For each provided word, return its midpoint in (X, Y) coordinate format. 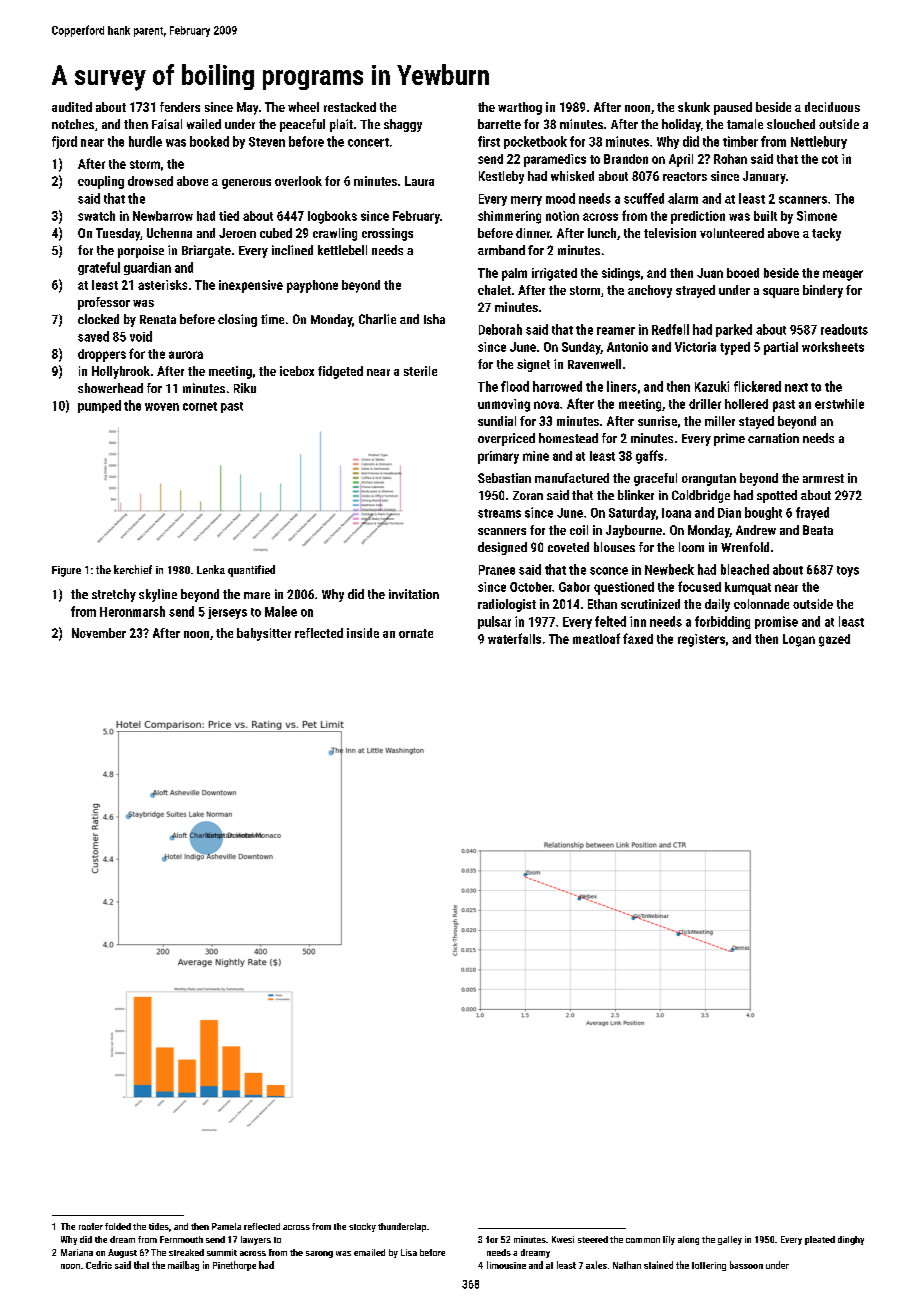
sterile (420, 371)
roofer (91, 1226)
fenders (180, 107)
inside (363, 633)
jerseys (227, 613)
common (643, 1240)
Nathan (627, 1265)
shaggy (403, 125)
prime (729, 439)
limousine (506, 1265)
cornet (200, 406)
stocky (362, 1227)
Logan (799, 640)
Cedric (99, 1265)
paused (733, 108)
